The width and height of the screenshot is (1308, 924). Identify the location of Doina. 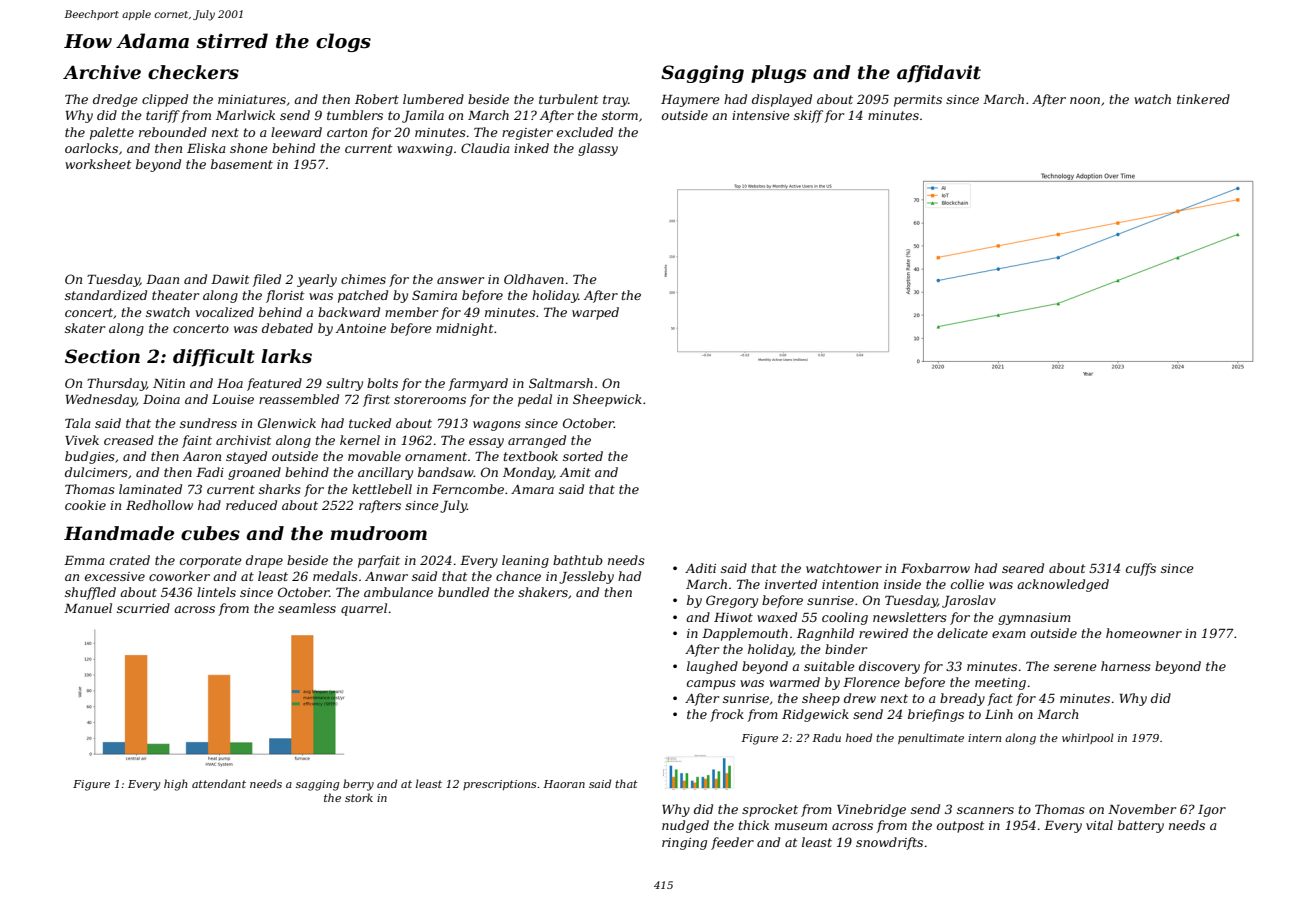
(161, 399).
